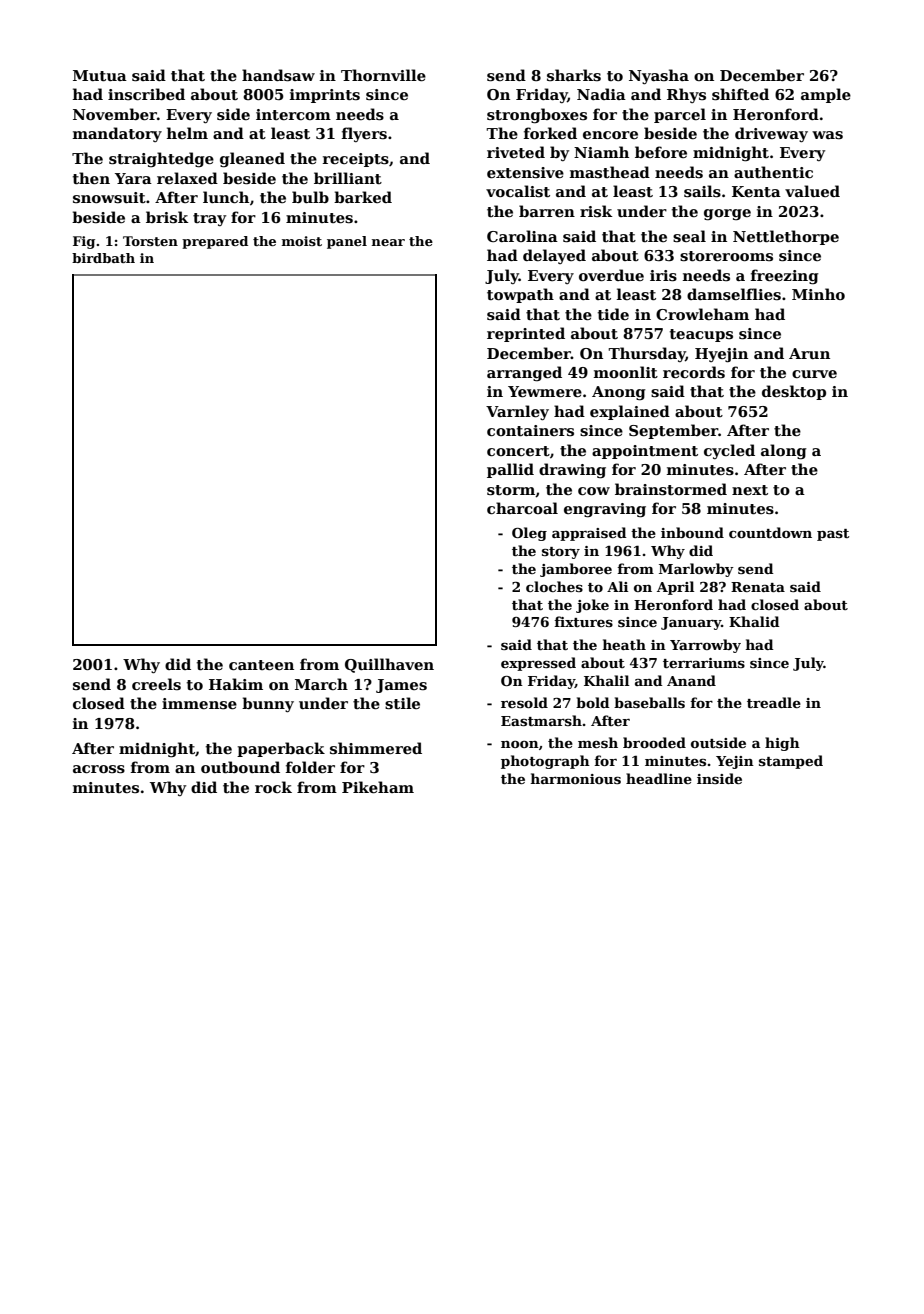 This document has width=924, height=1314. I want to click on jamboree, so click(576, 570).
